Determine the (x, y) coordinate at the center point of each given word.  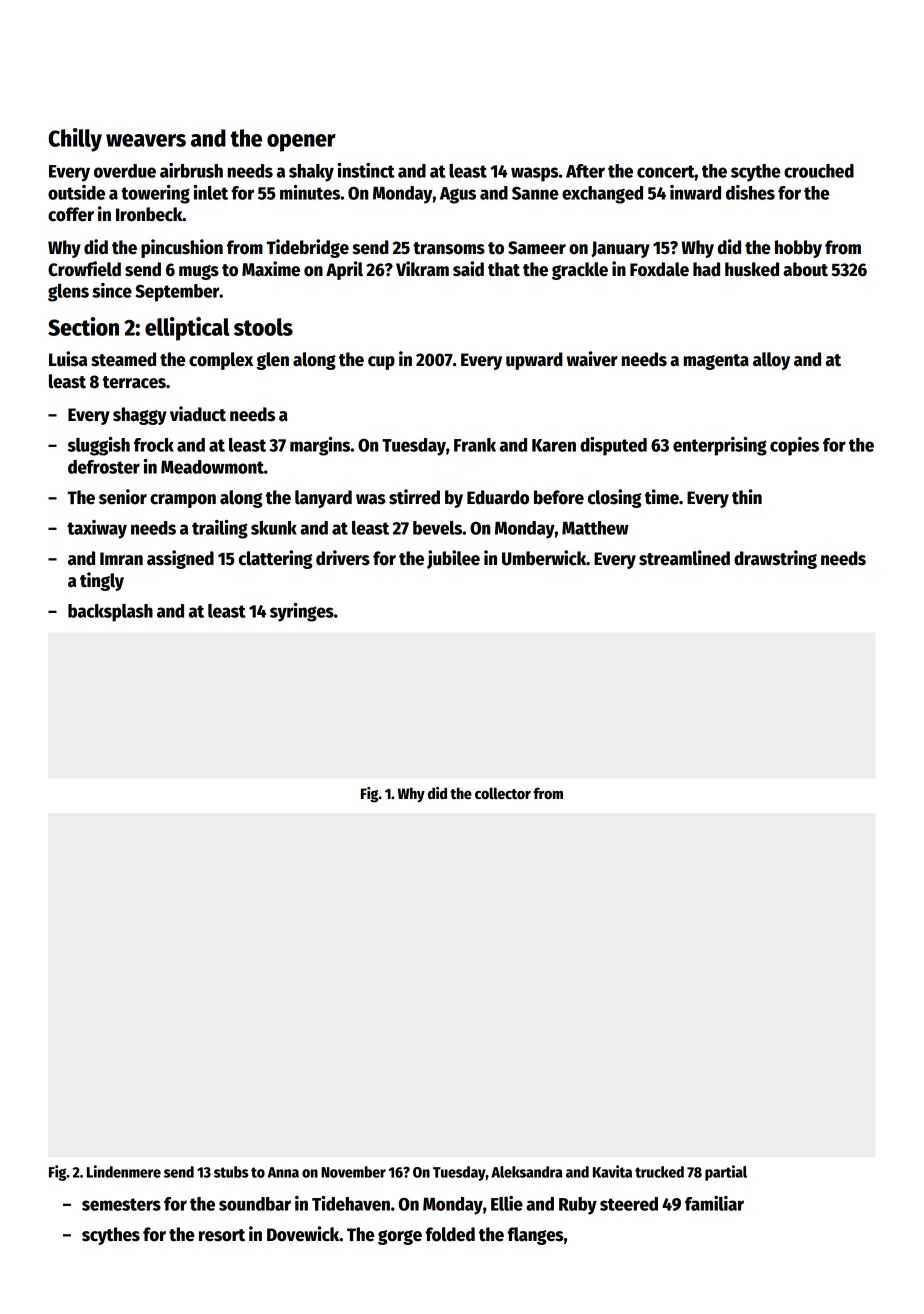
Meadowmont (212, 467)
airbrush (191, 170)
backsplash (110, 613)
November (353, 1172)
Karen (554, 445)
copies (794, 446)
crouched (819, 171)
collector (503, 793)
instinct (366, 170)
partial (726, 1173)
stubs (231, 1172)
